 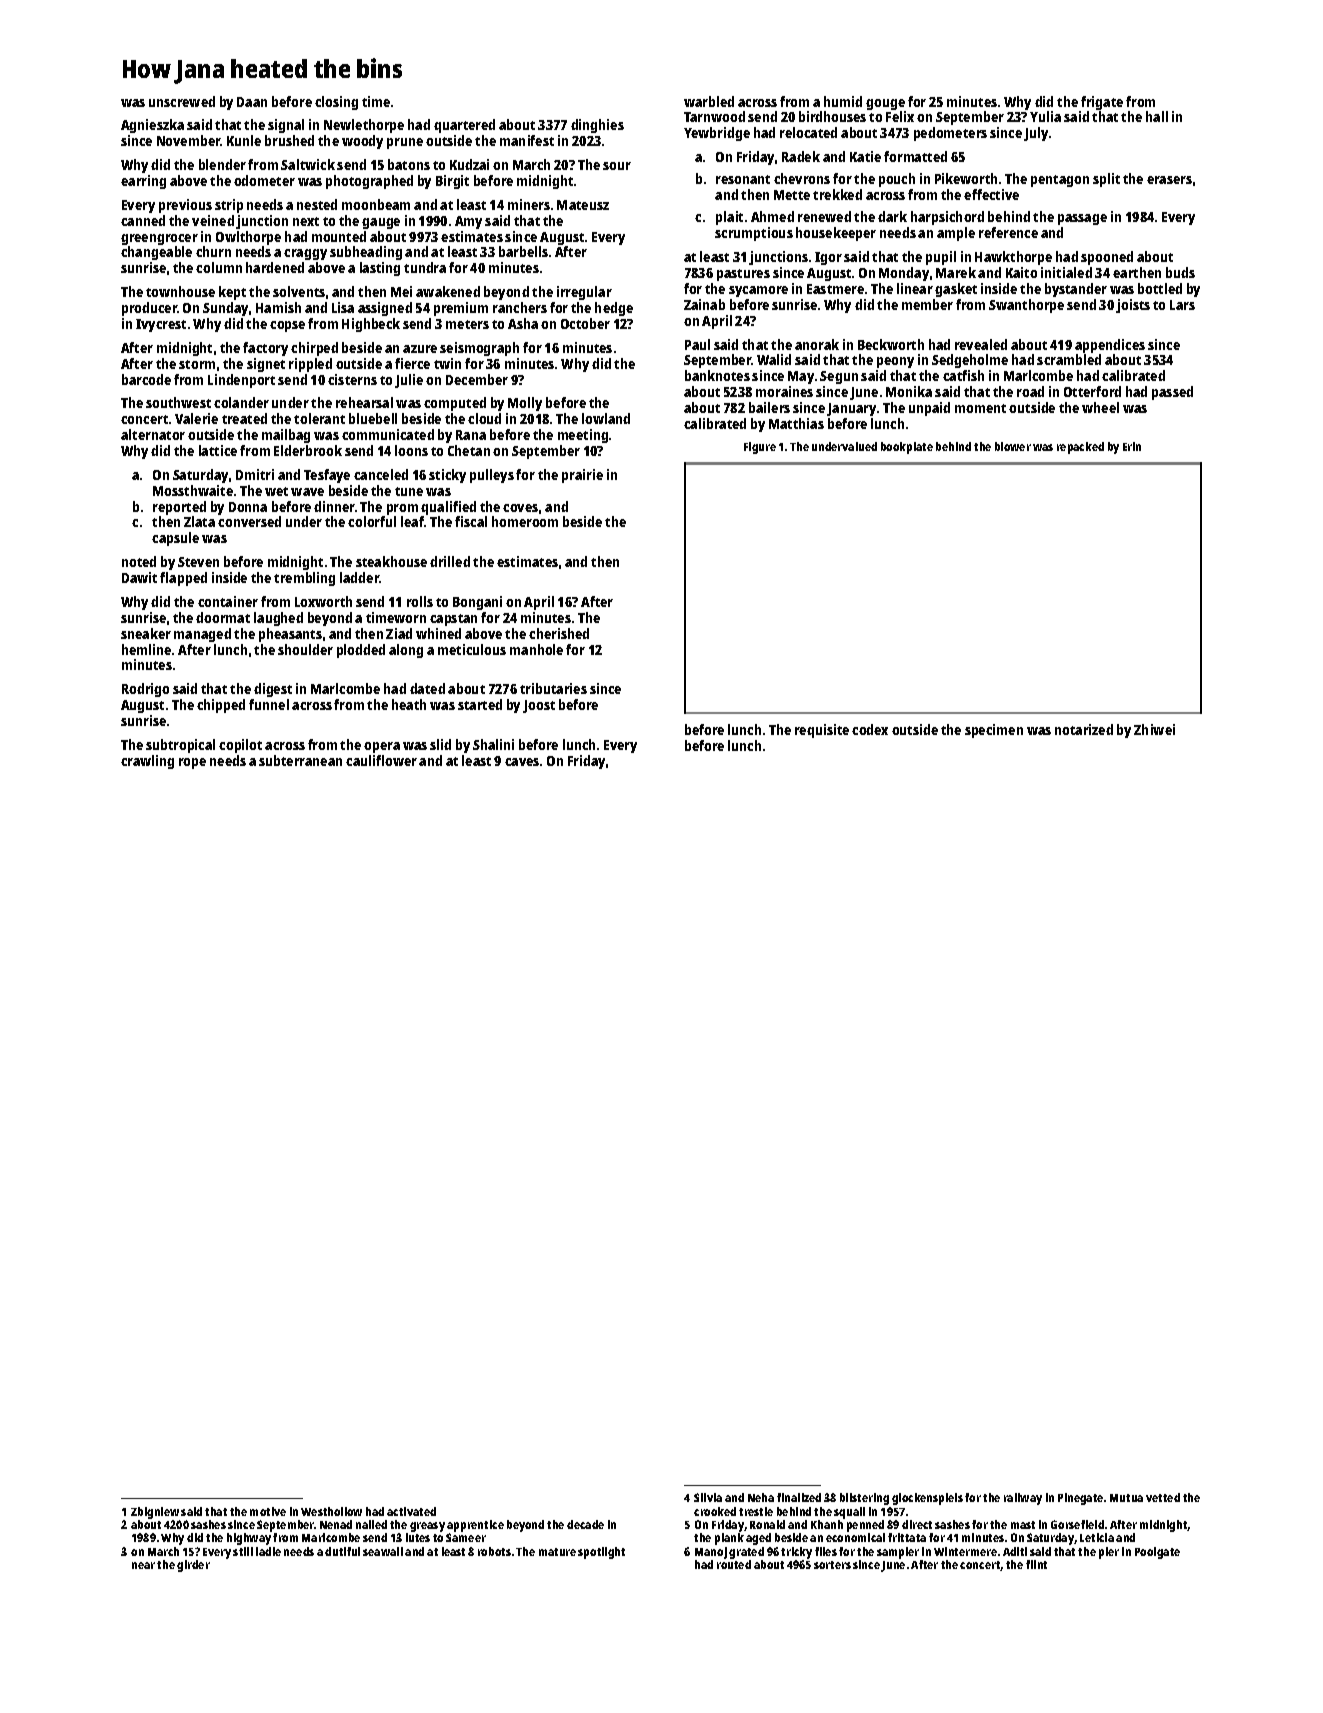 I want to click on subterranean, so click(x=300, y=760).
